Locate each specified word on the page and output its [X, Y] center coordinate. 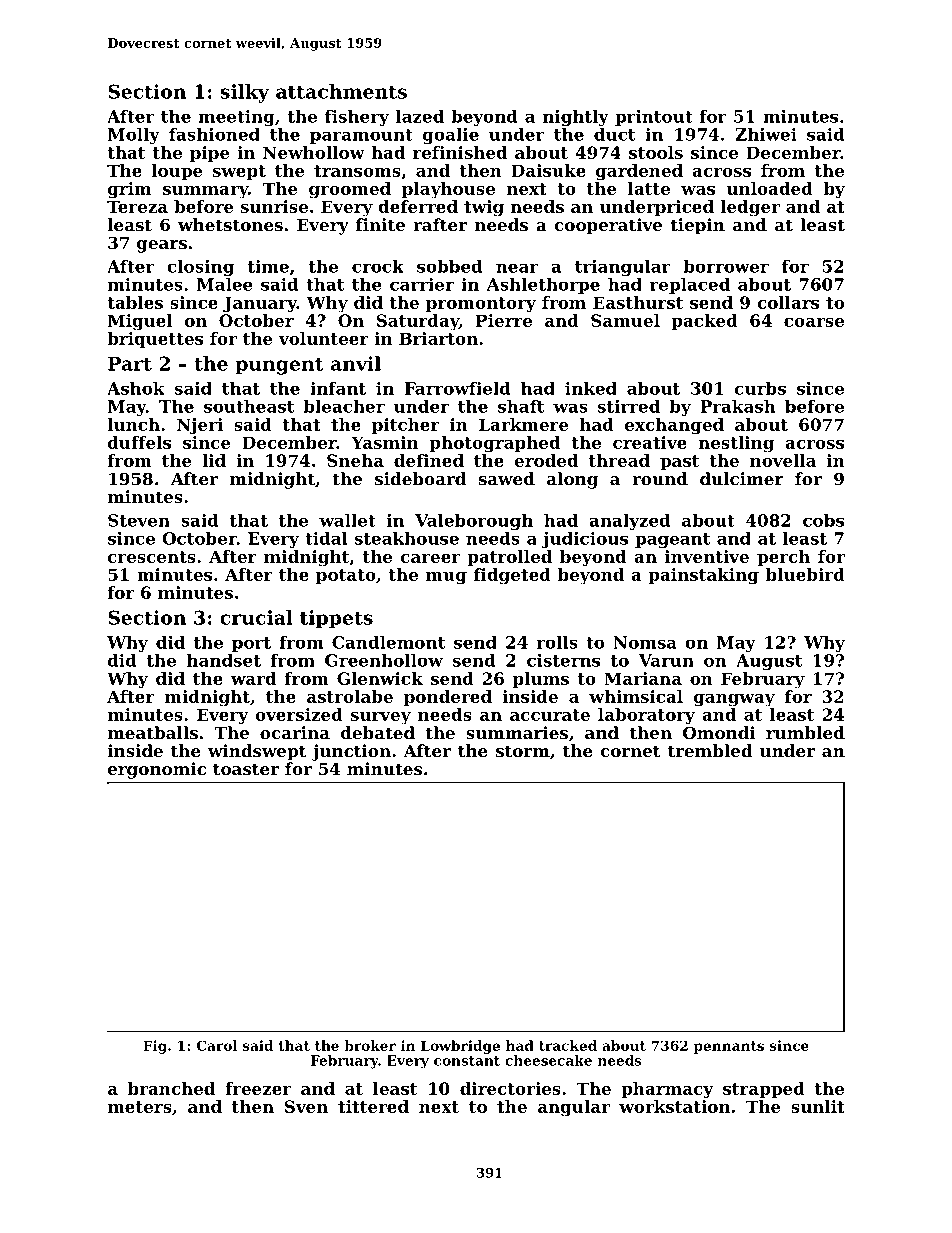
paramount [361, 136]
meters [140, 1107]
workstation [674, 1106]
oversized [299, 714]
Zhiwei [766, 134]
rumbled [805, 732]
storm [523, 751]
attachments [341, 91]
